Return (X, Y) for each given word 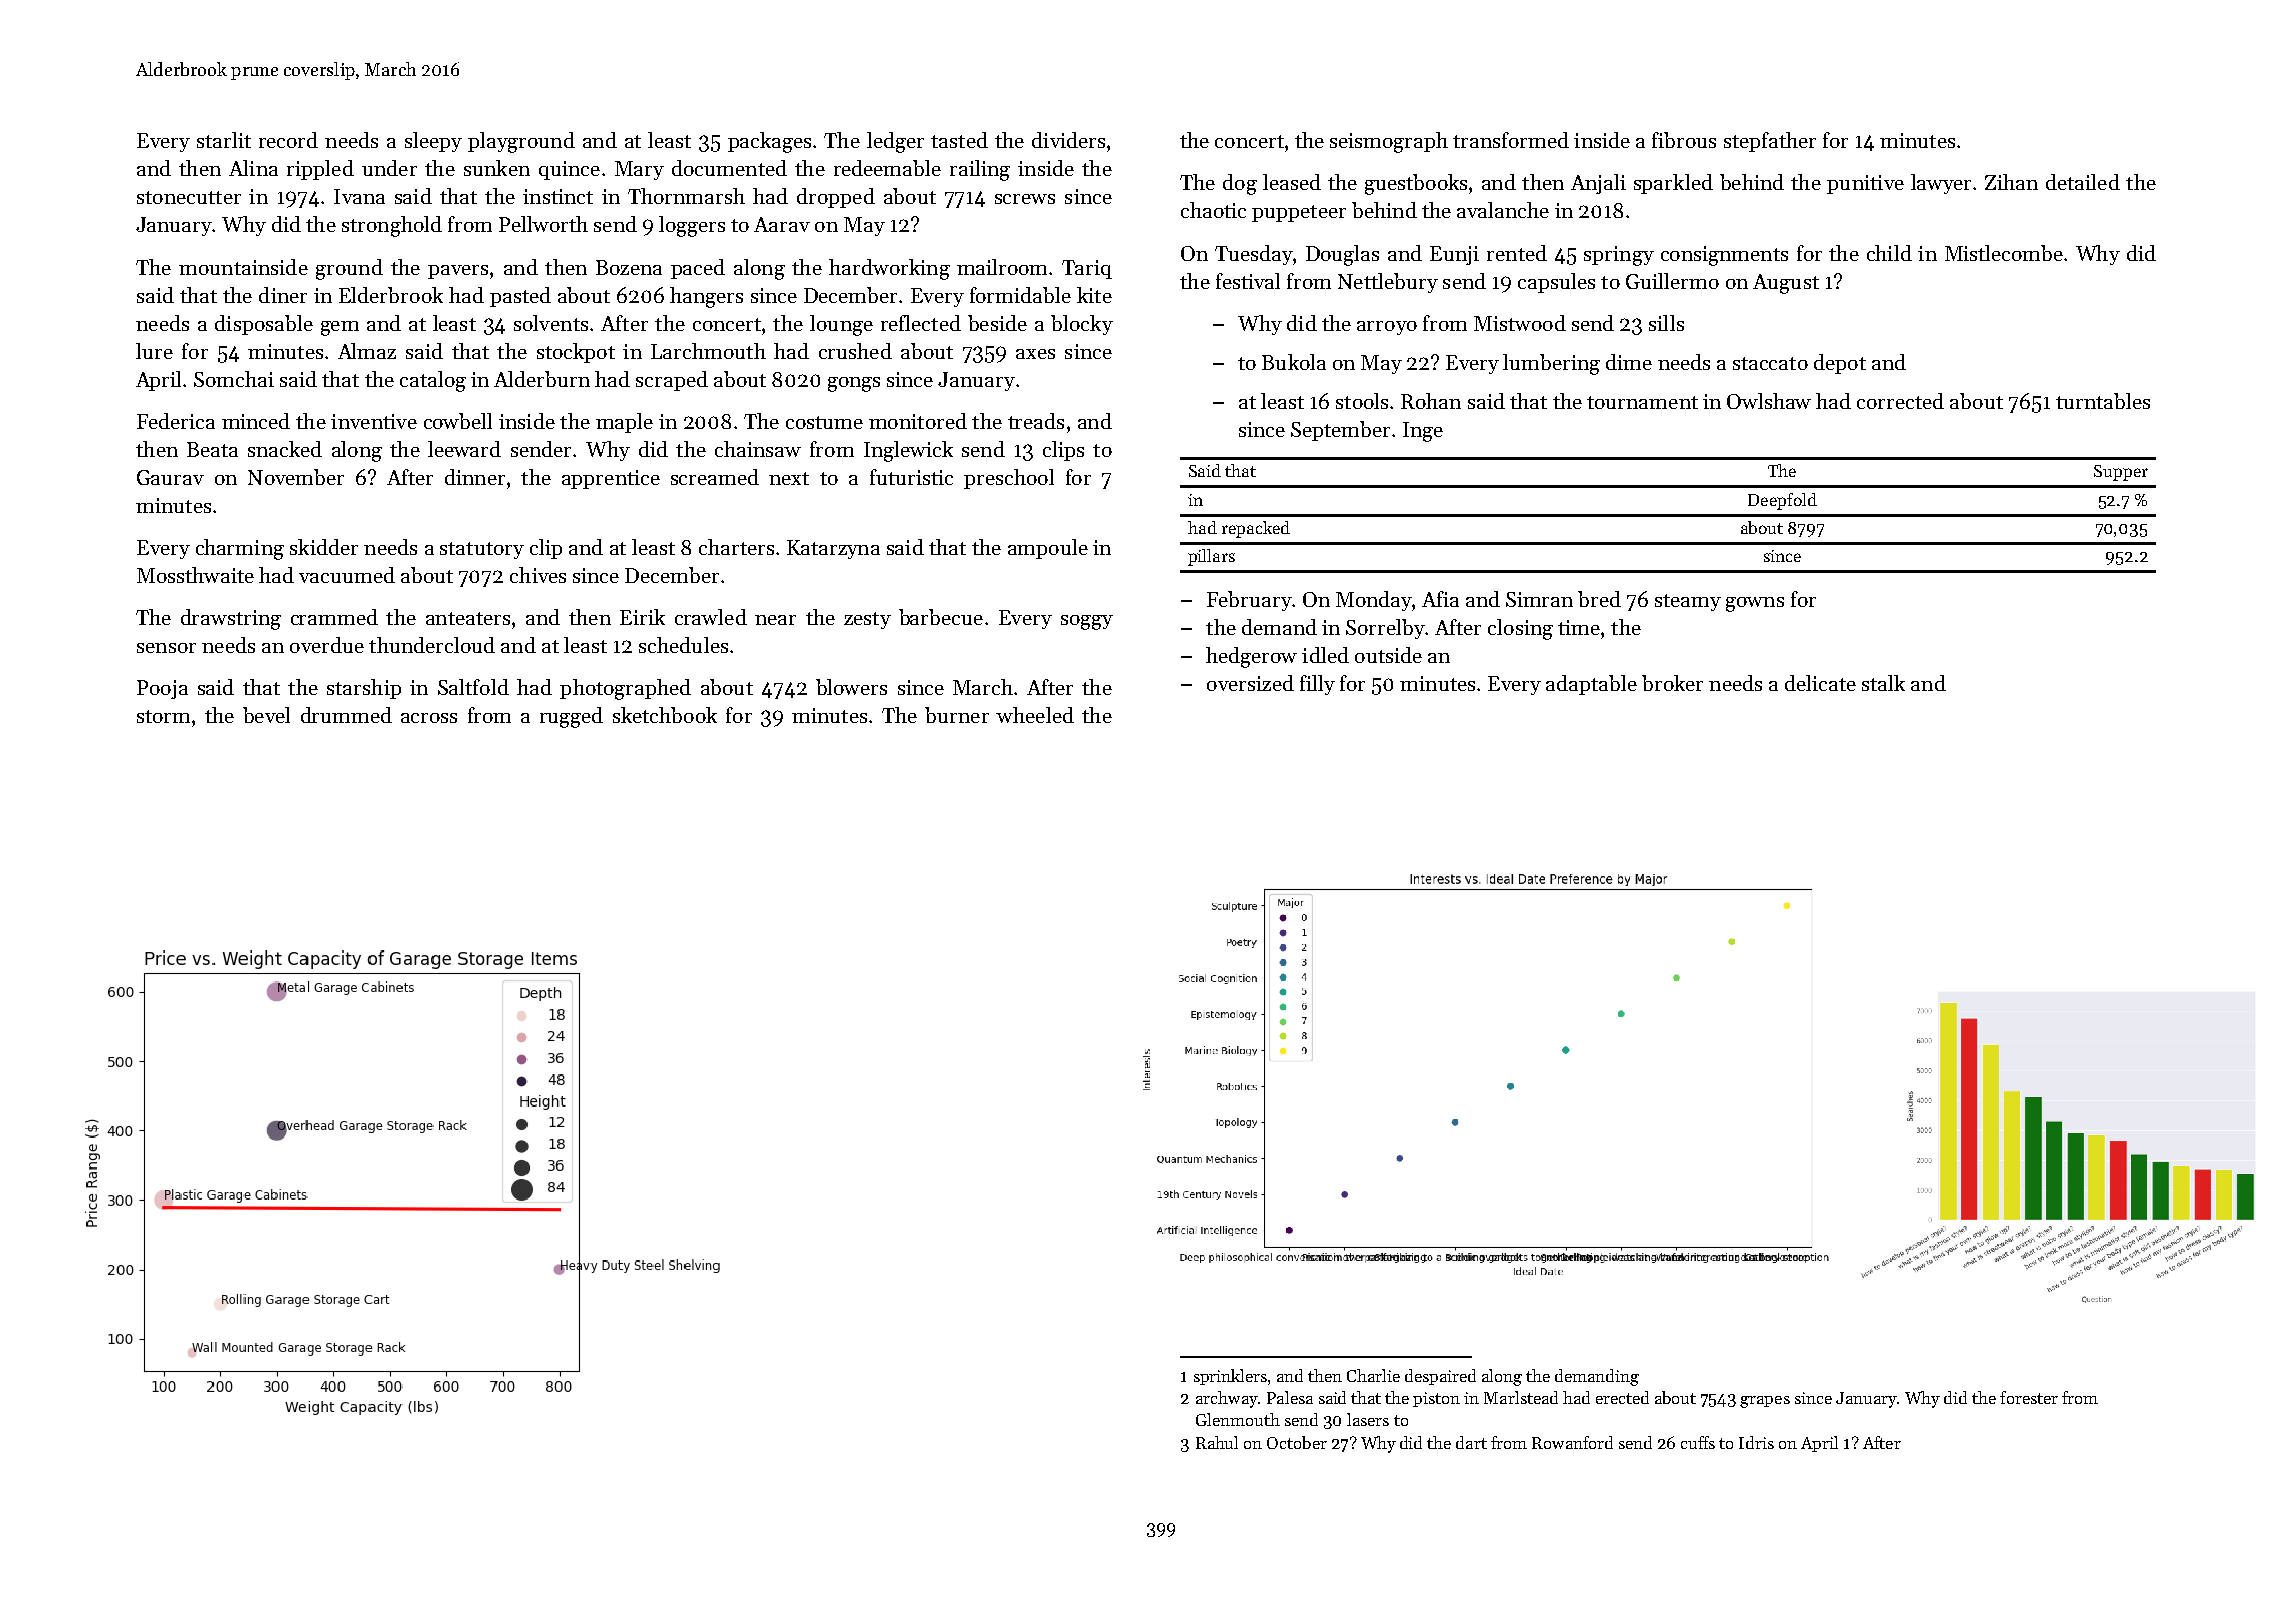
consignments (1724, 256)
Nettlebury (1388, 283)
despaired (1440, 1377)
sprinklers (1230, 1377)
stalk (1883, 683)
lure (154, 351)
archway (1227, 1399)
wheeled (1035, 715)
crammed (334, 617)
